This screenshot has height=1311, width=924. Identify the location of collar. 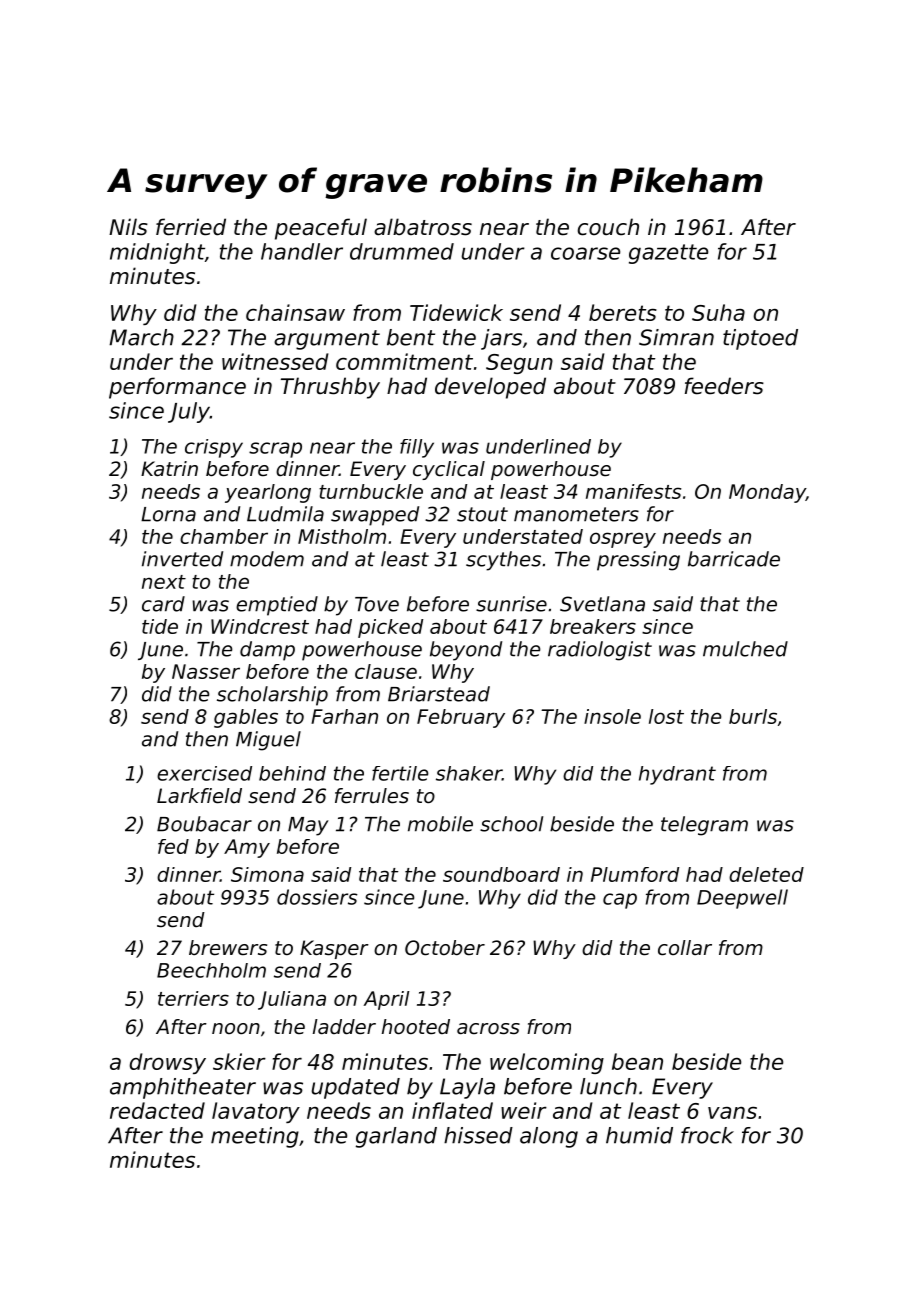
(685, 948).
